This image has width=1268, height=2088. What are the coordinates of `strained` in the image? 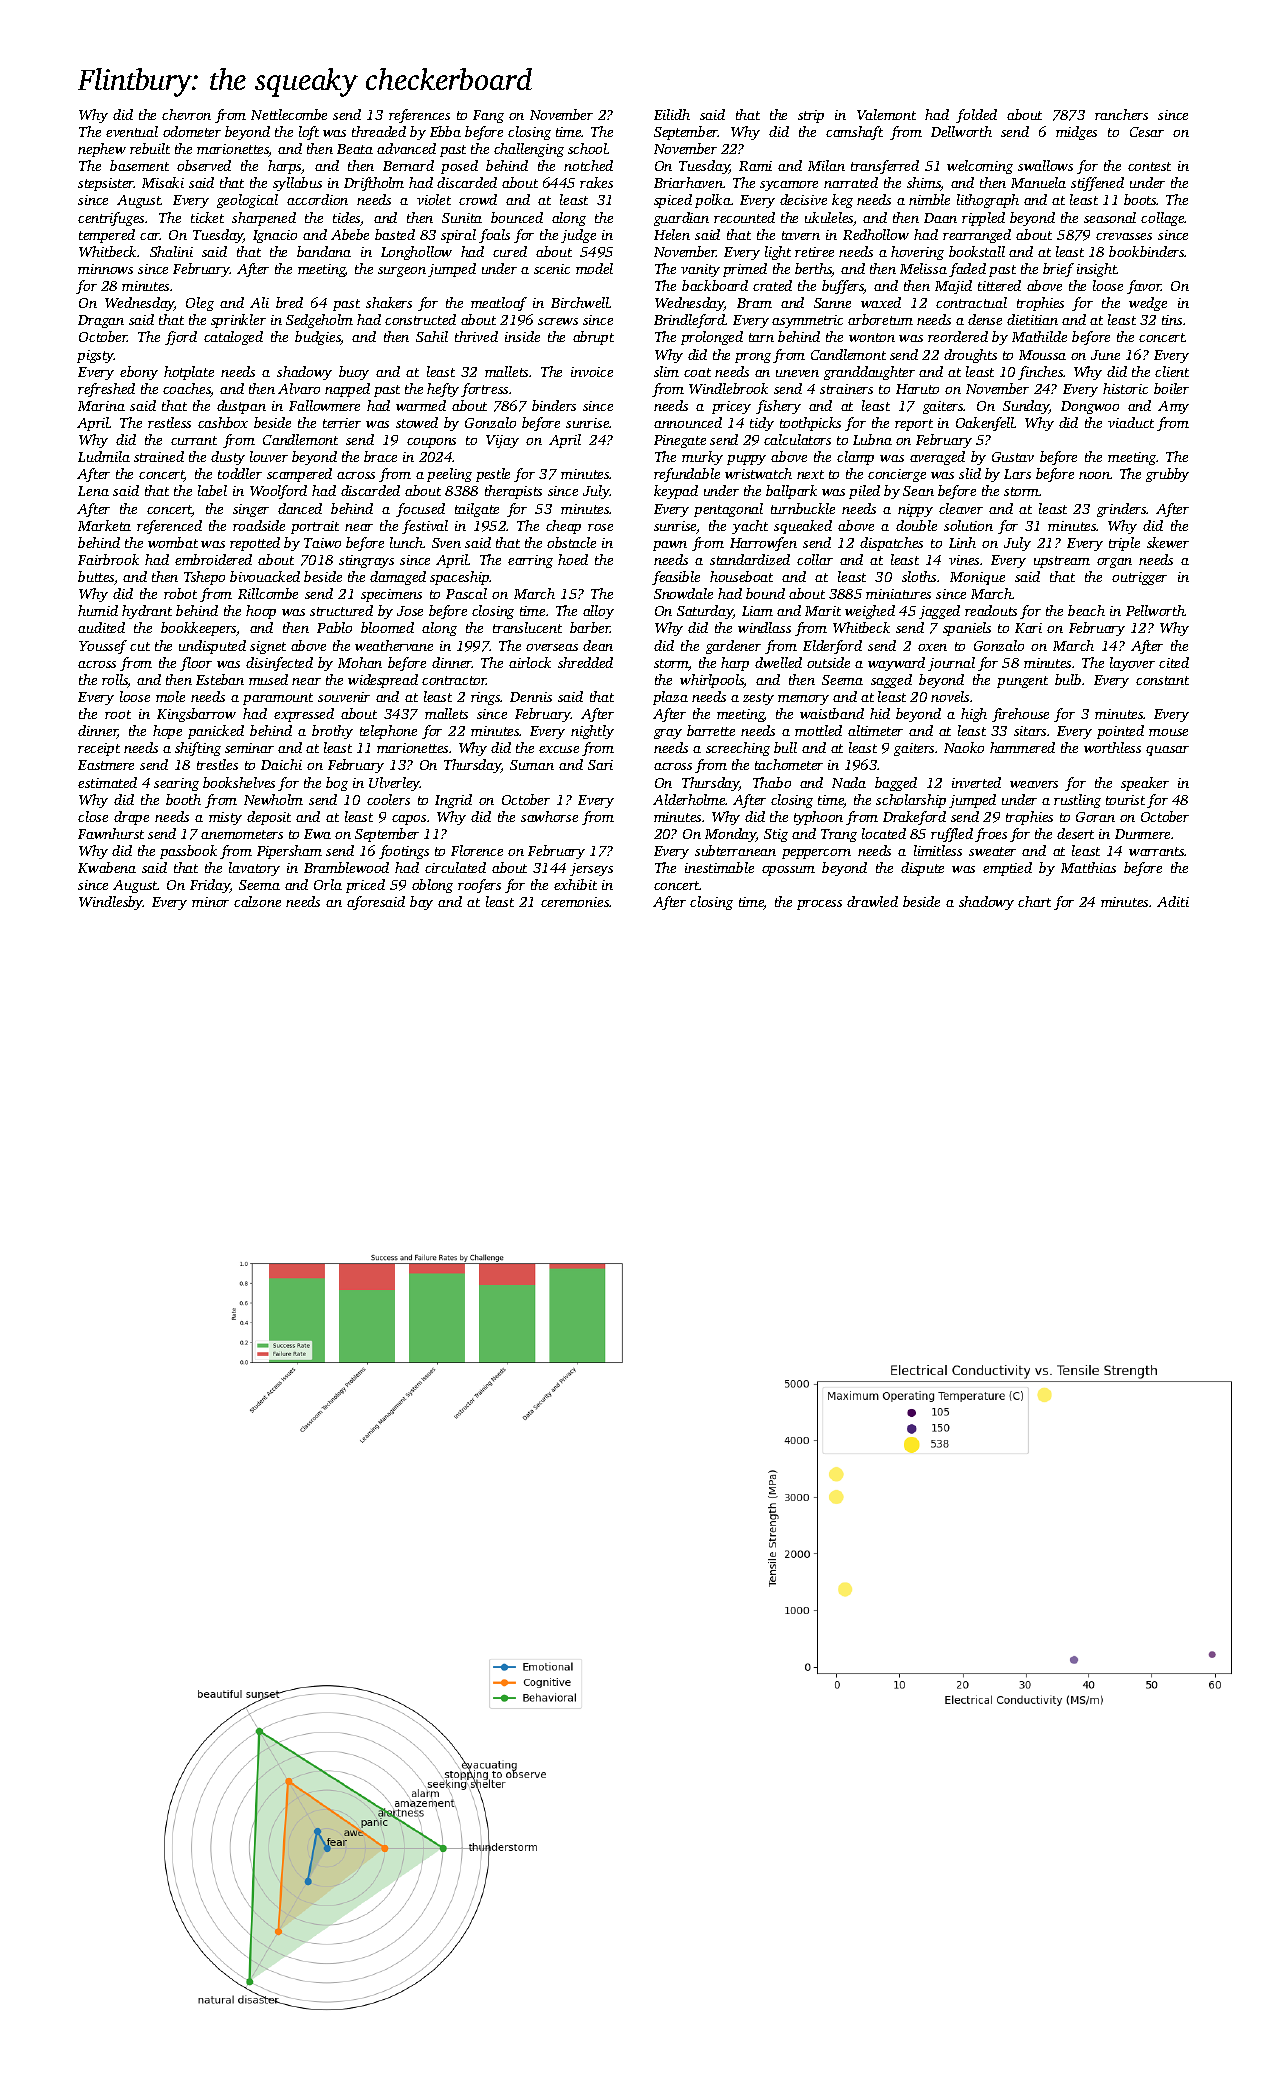 It's located at (159, 456).
